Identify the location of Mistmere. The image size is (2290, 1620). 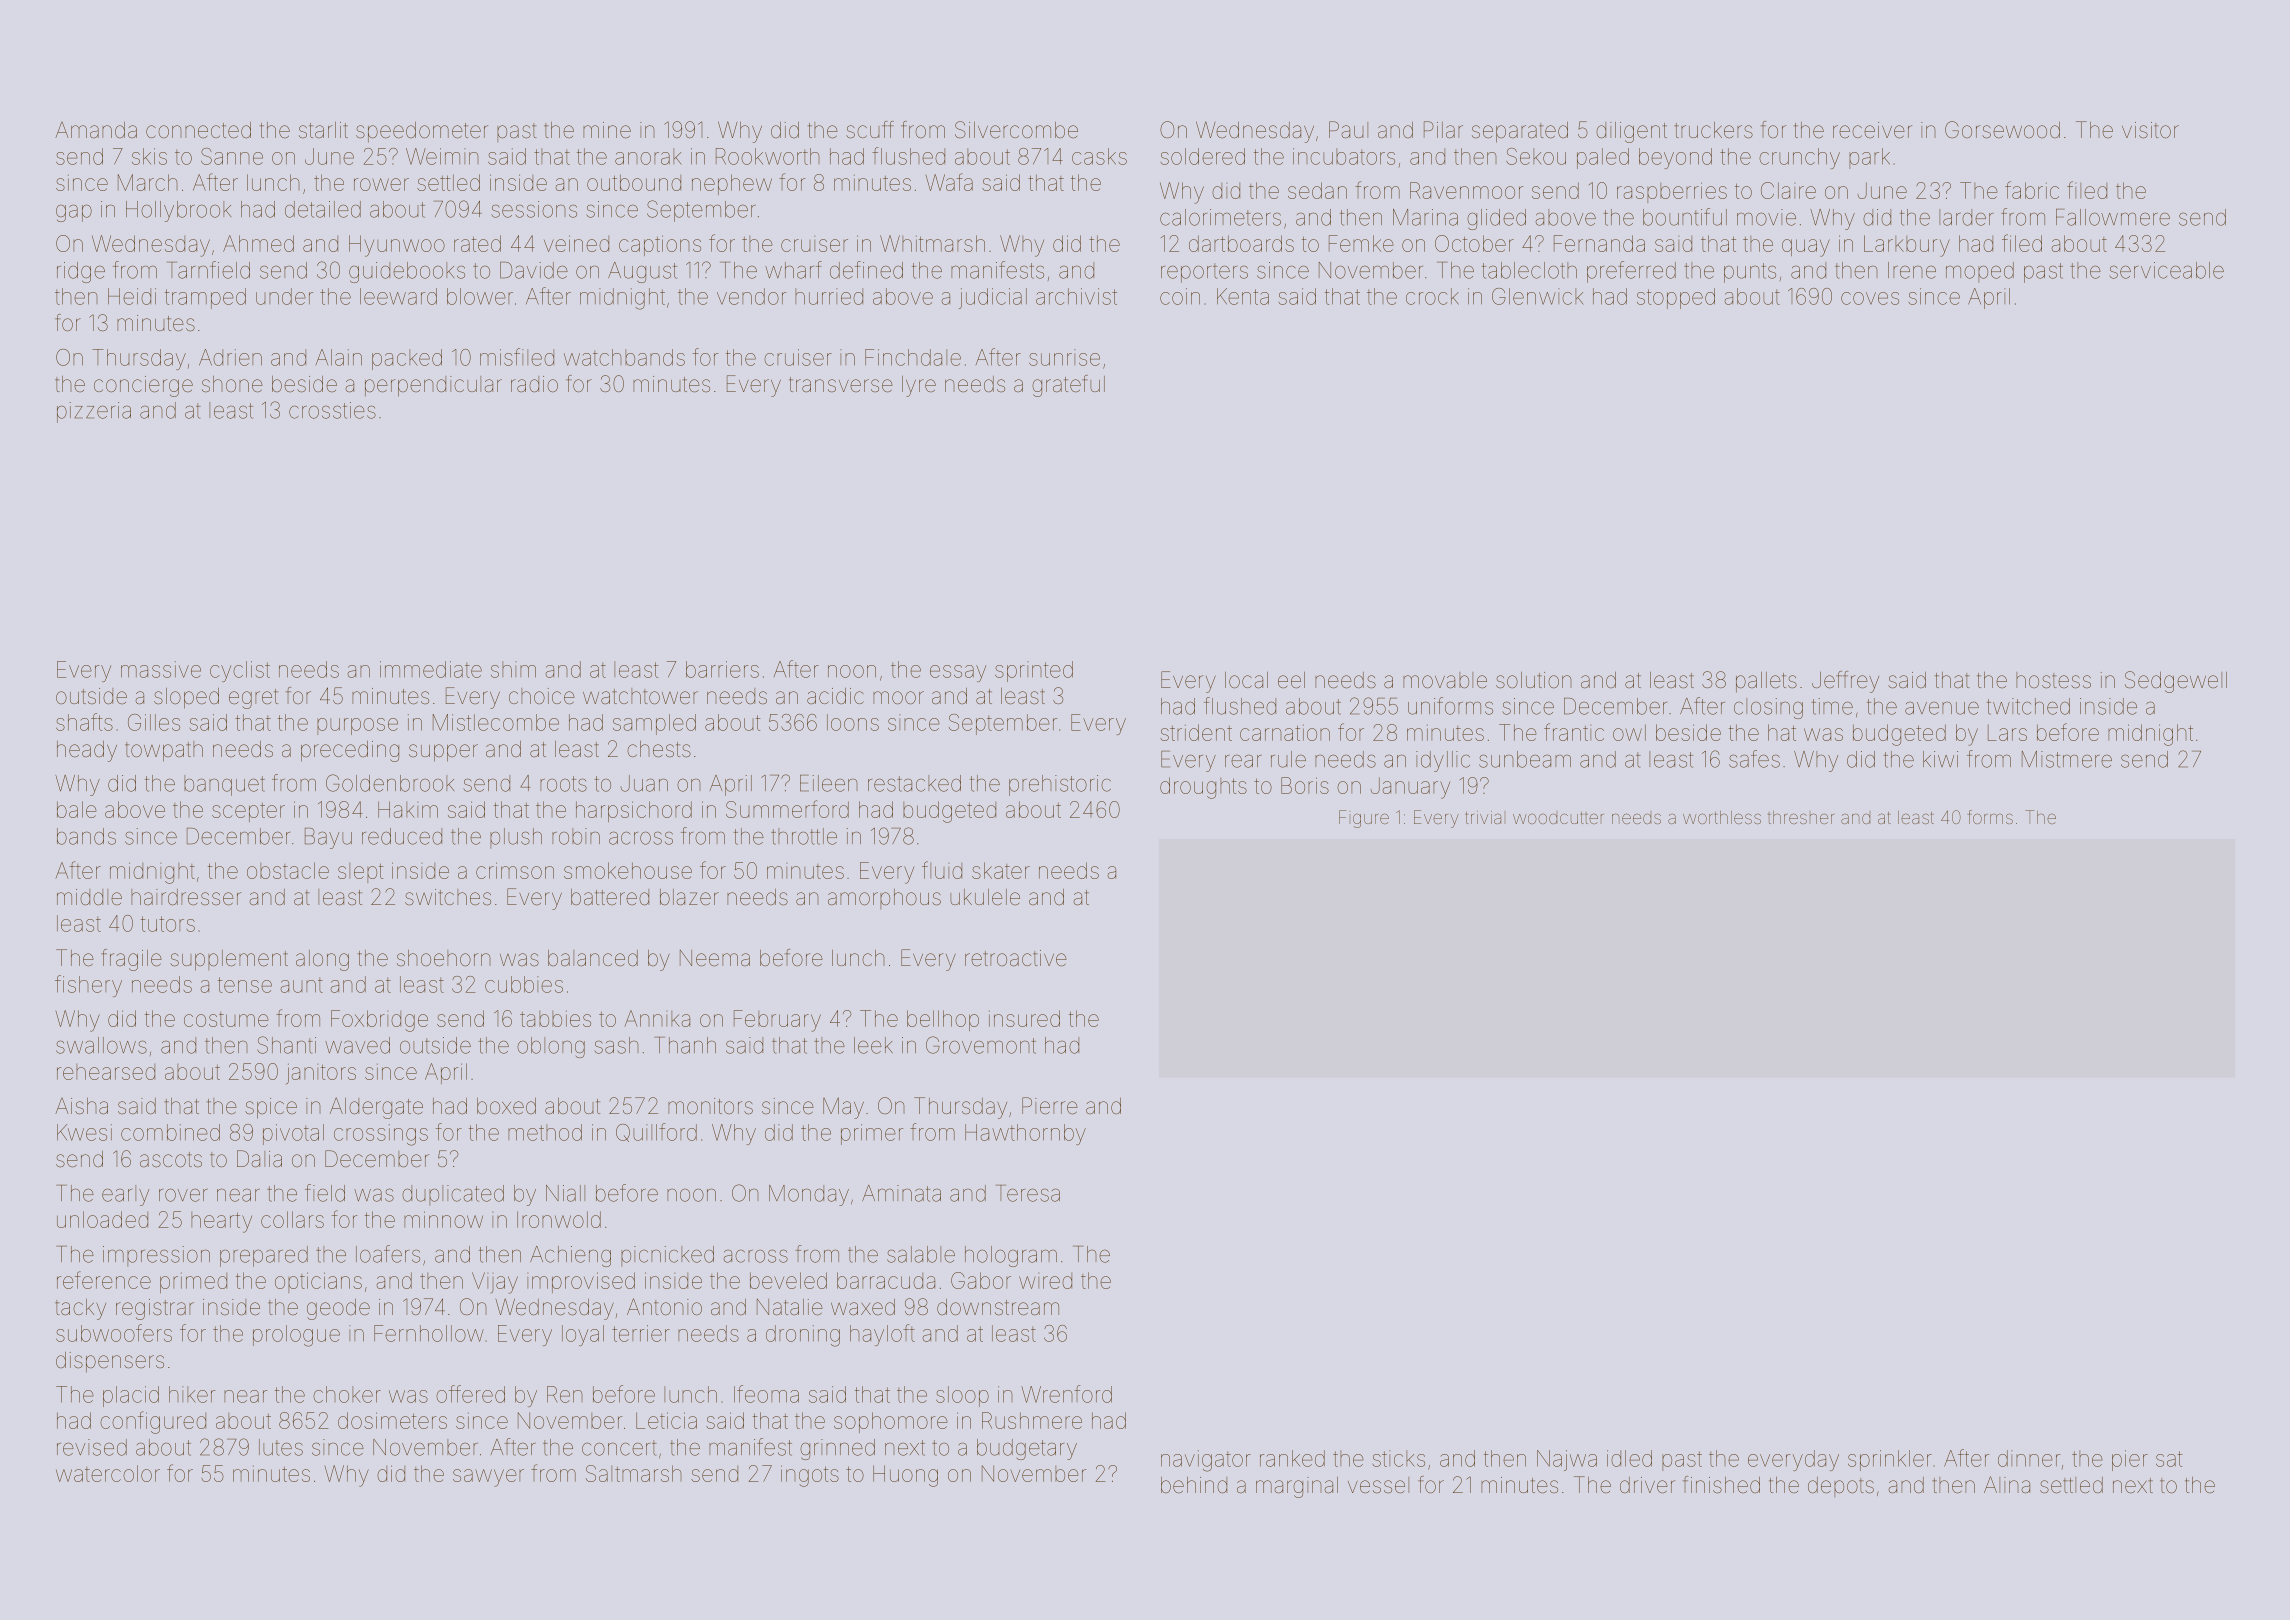
(2067, 759).
